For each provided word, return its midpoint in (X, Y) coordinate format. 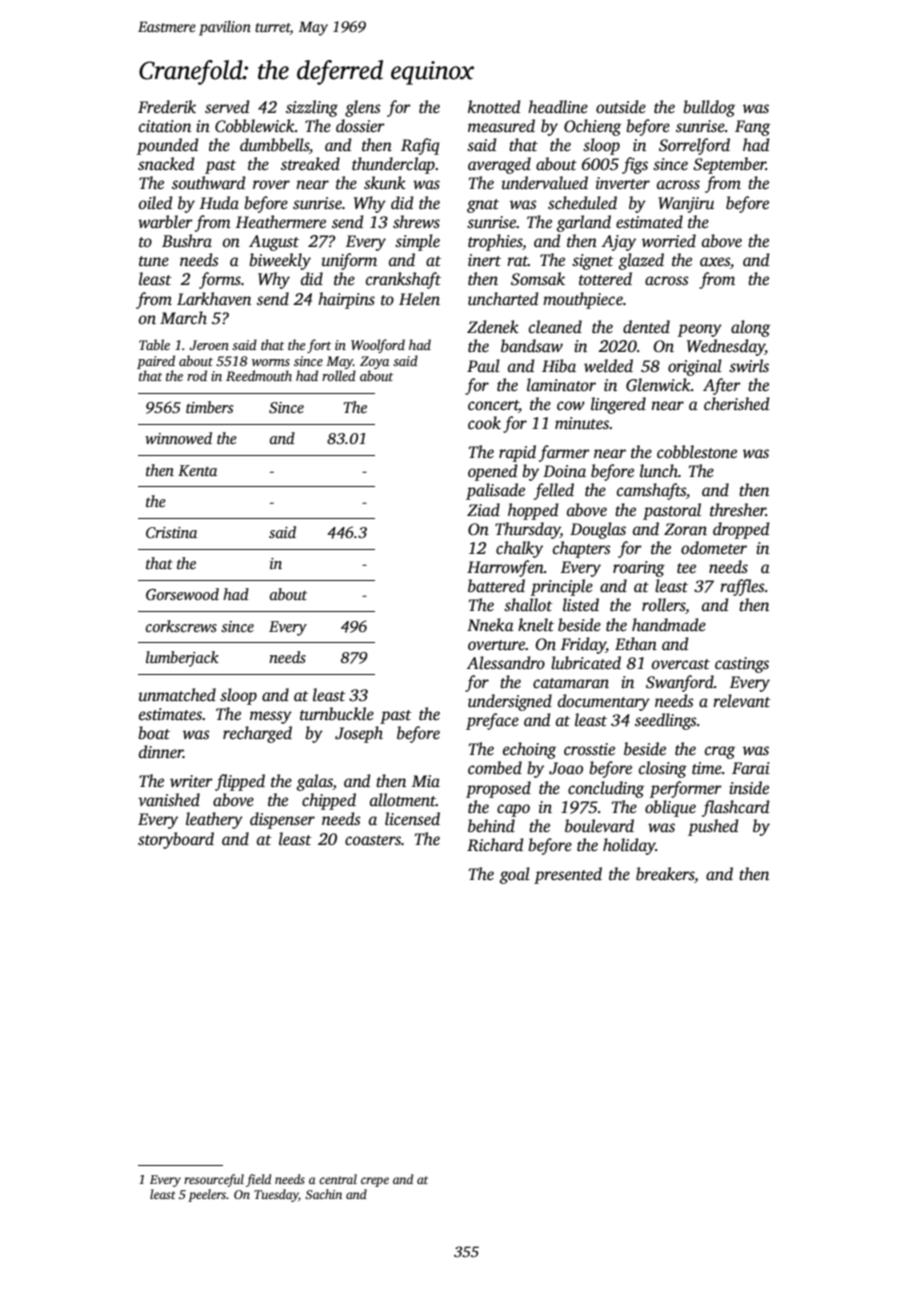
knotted (494, 107)
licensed (412, 819)
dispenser (282, 820)
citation (165, 126)
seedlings (666, 721)
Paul (483, 366)
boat (154, 733)
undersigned (510, 702)
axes (715, 262)
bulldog (709, 108)
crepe (375, 1182)
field (258, 1180)
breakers (665, 874)
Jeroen (209, 345)
